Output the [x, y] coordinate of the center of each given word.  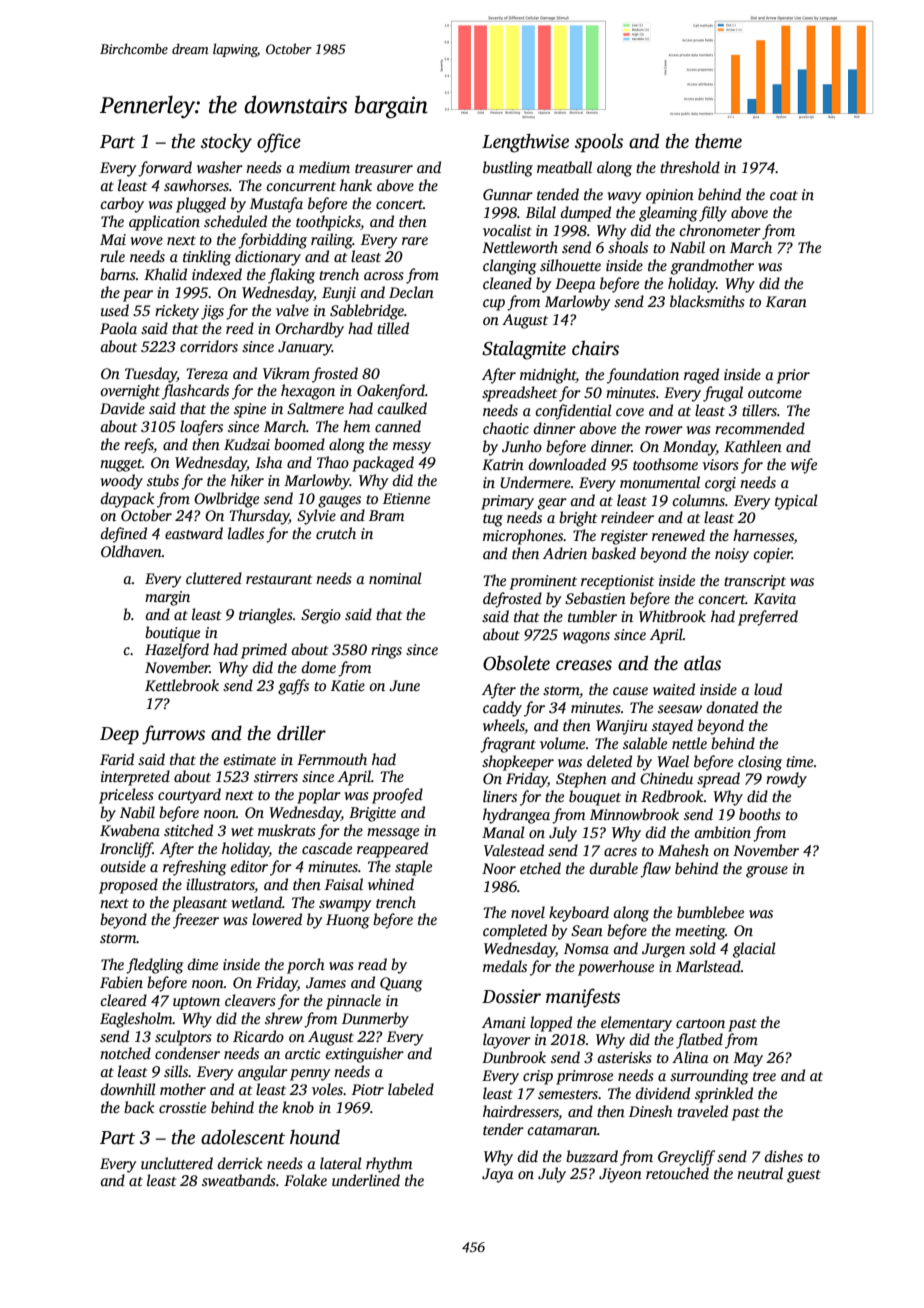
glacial [754, 950]
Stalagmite [524, 350]
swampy [345, 906]
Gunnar [508, 195]
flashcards [195, 392]
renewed [678, 535]
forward [165, 169]
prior [793, 376]
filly [713, 214]
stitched [188, 830]
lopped [551, 1024]
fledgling [155, 966]
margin [167, 598]
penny [310, 1075]
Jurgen [663, 950]
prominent [543, 582]
